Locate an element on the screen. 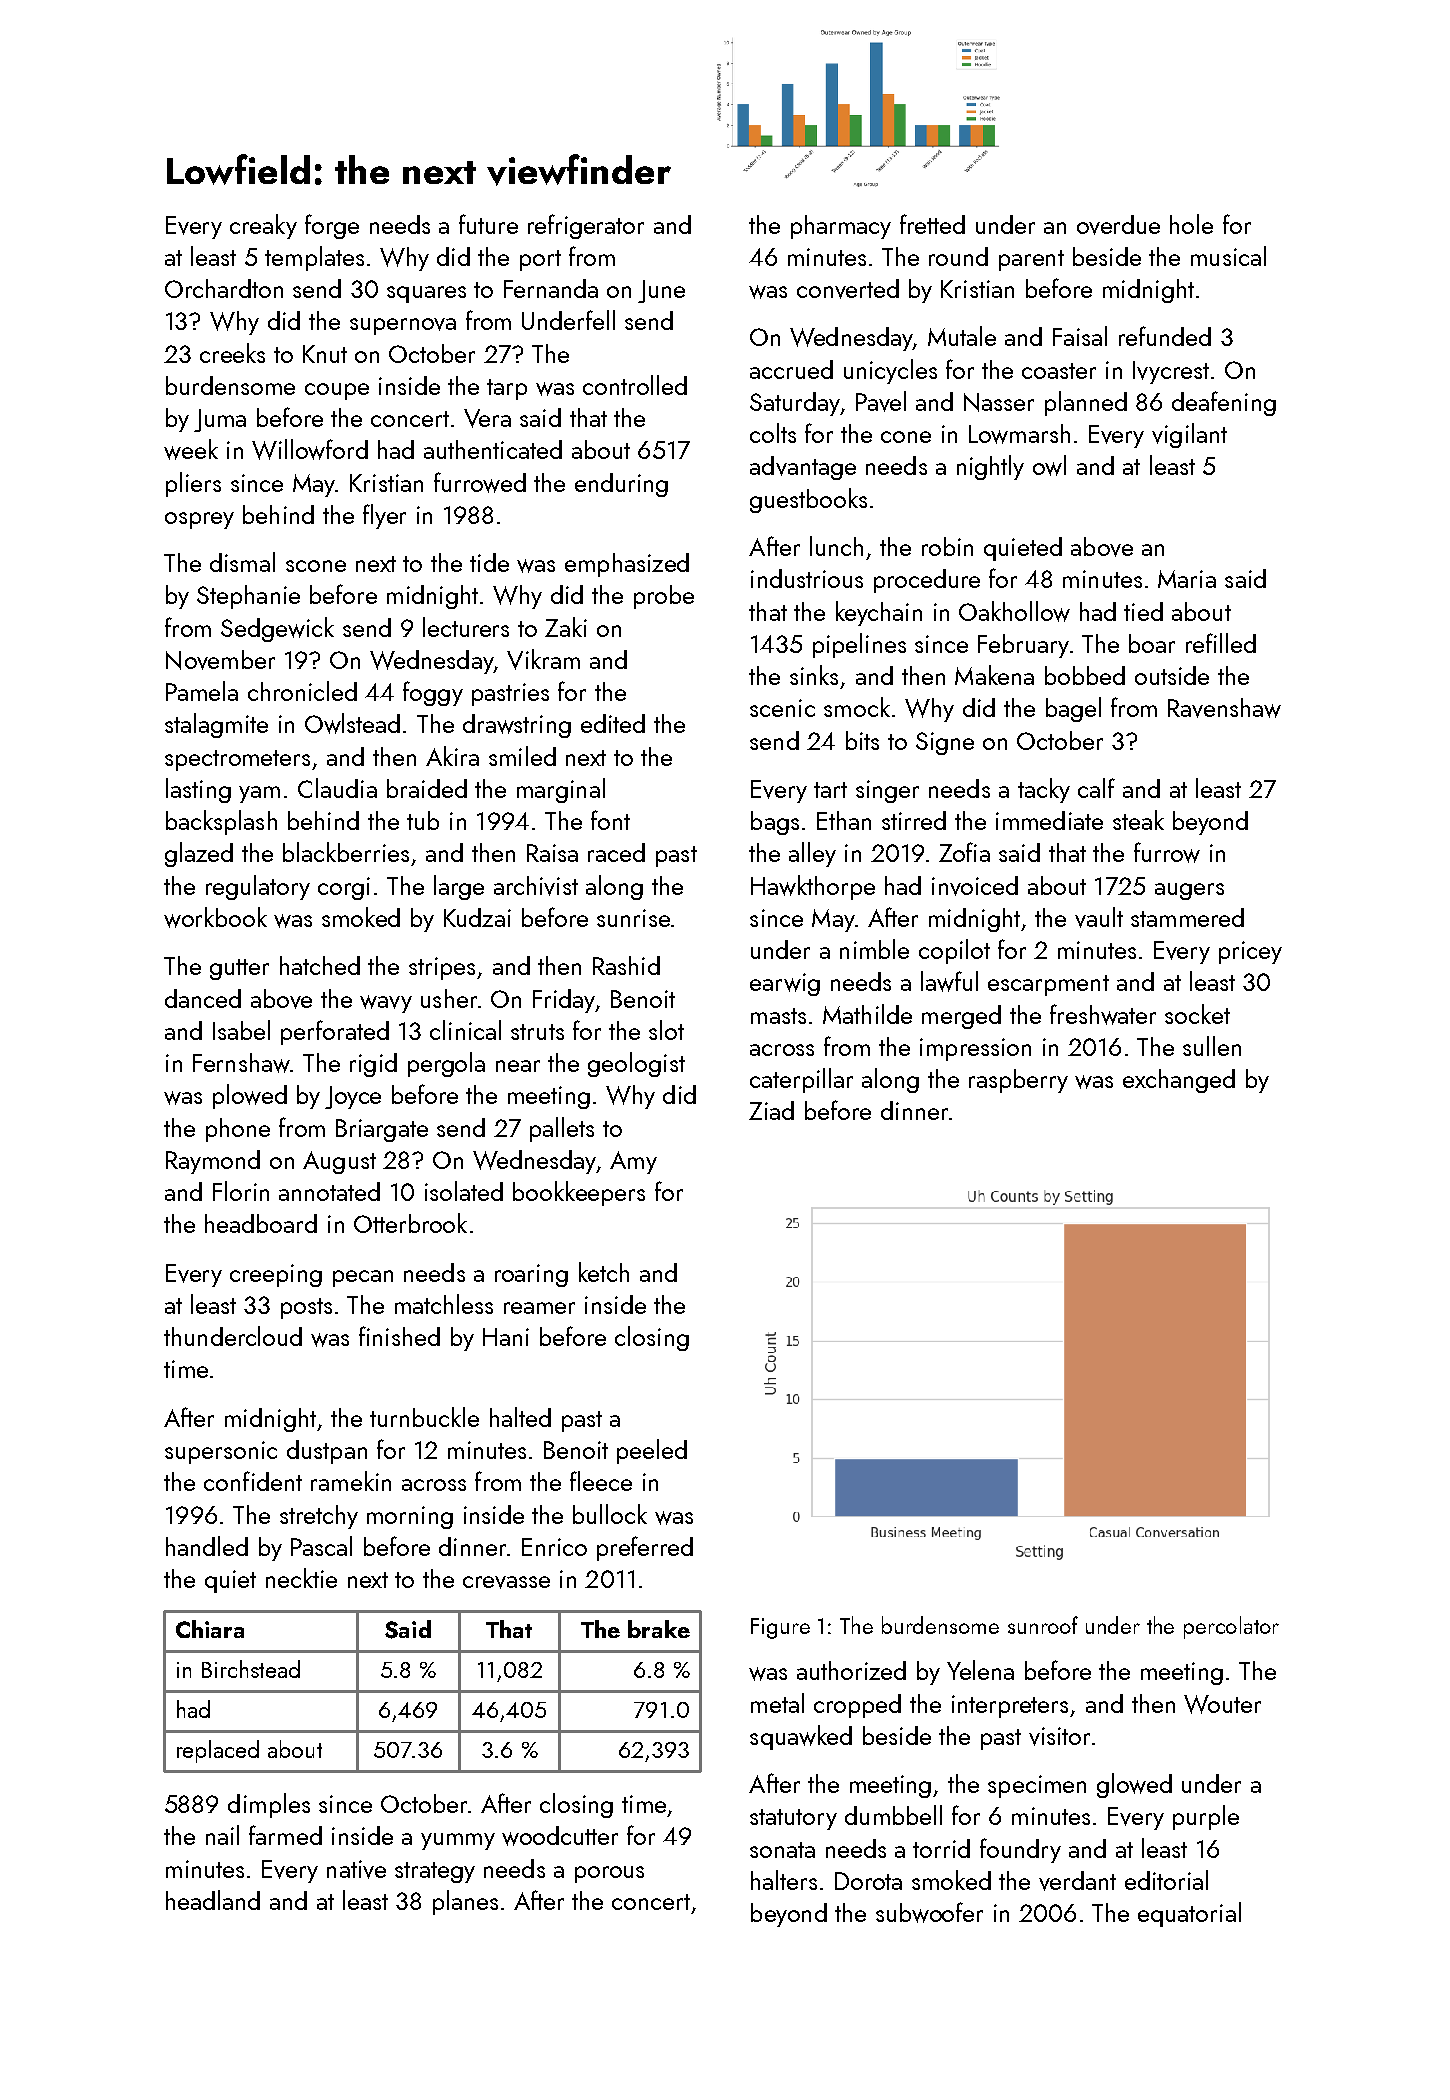  unicycles is located at coordinates (890, 371).
